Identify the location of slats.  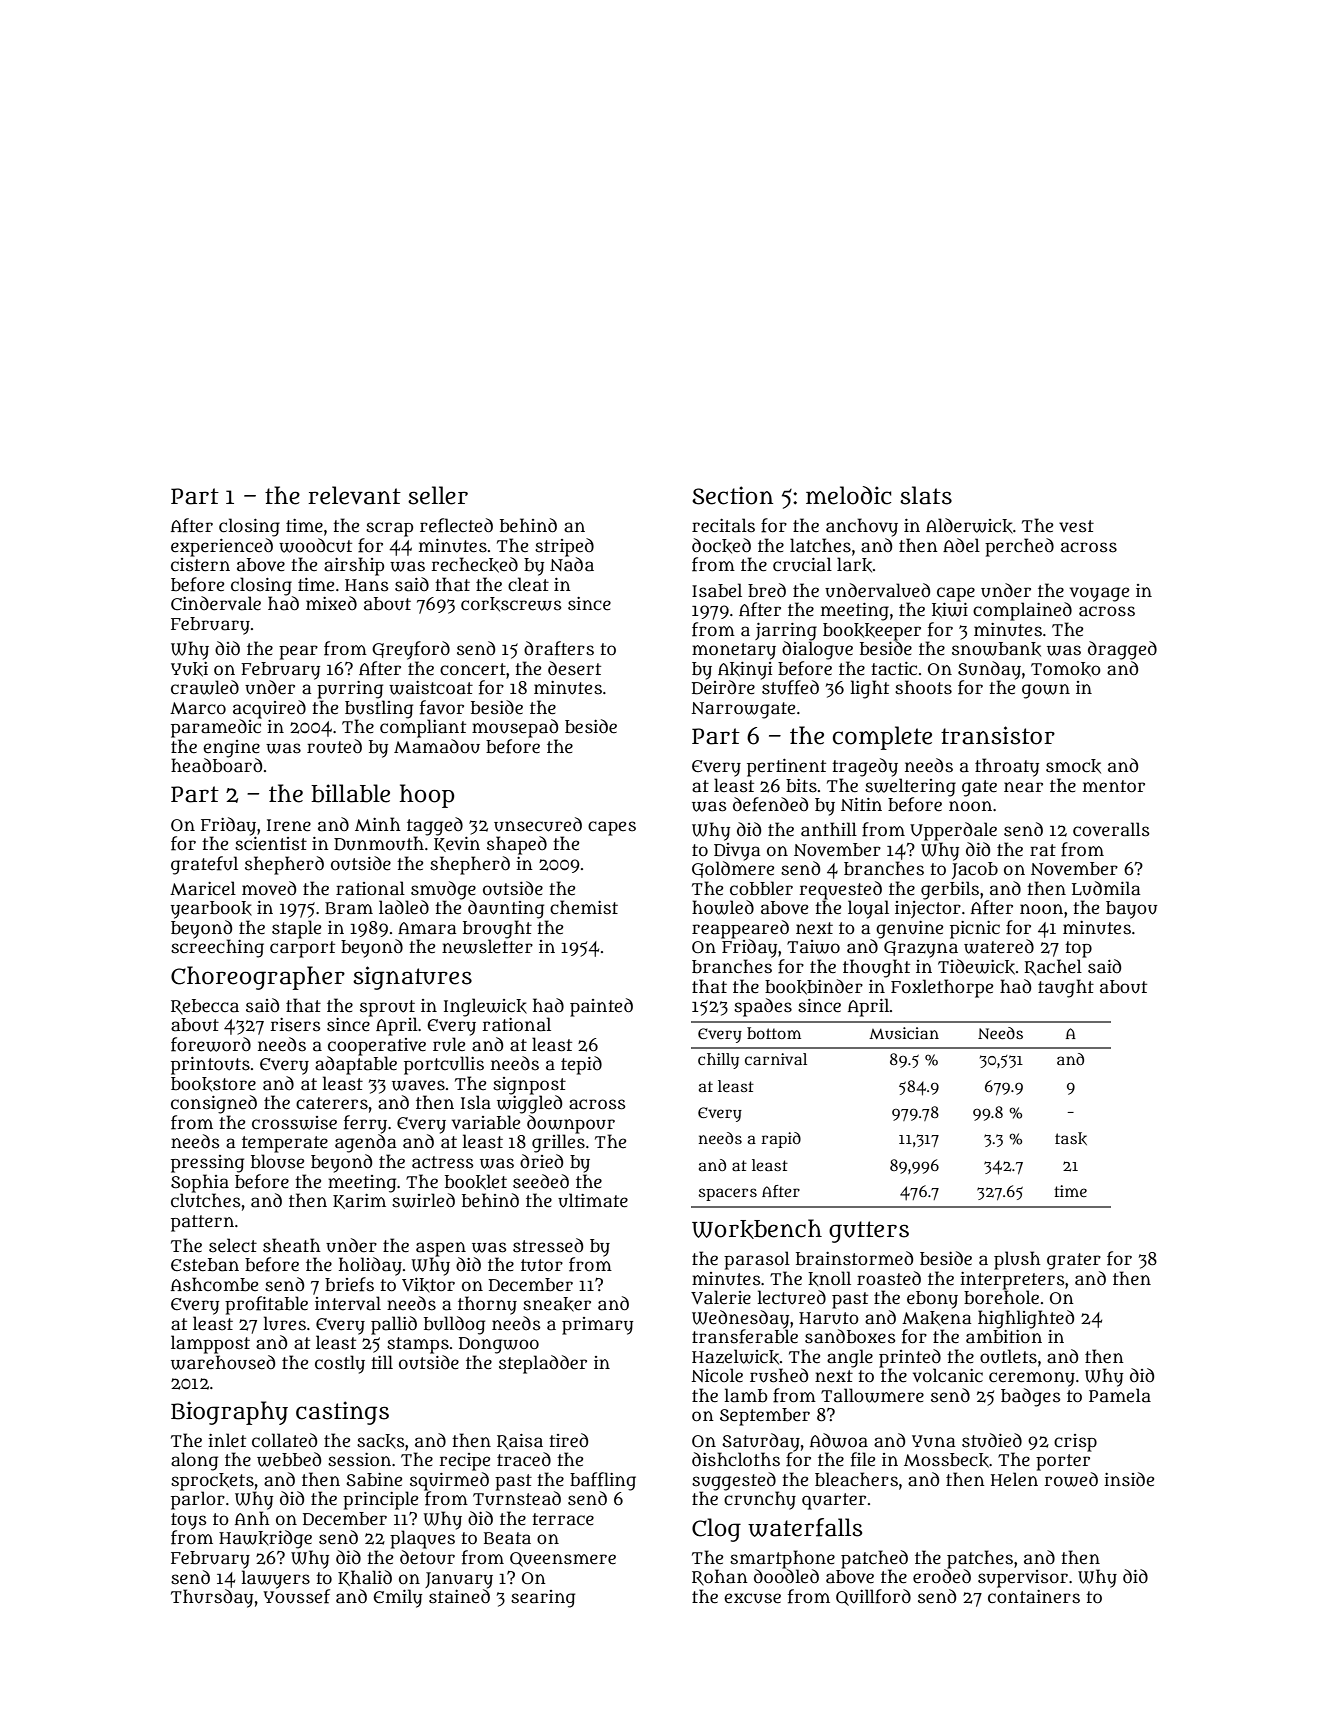
(926, 495).
